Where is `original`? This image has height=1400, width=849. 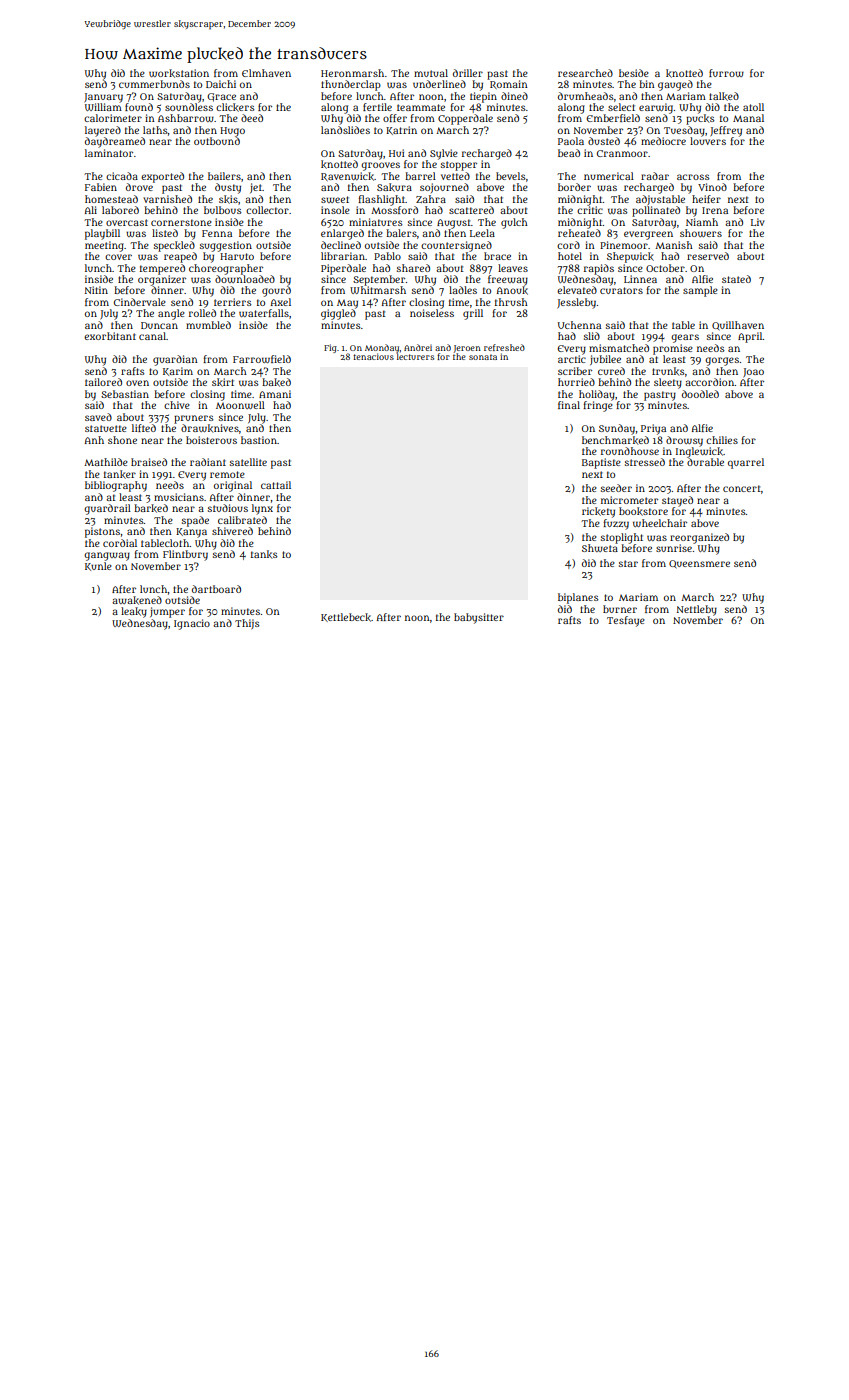 original is located at coordinates (233, 486).
